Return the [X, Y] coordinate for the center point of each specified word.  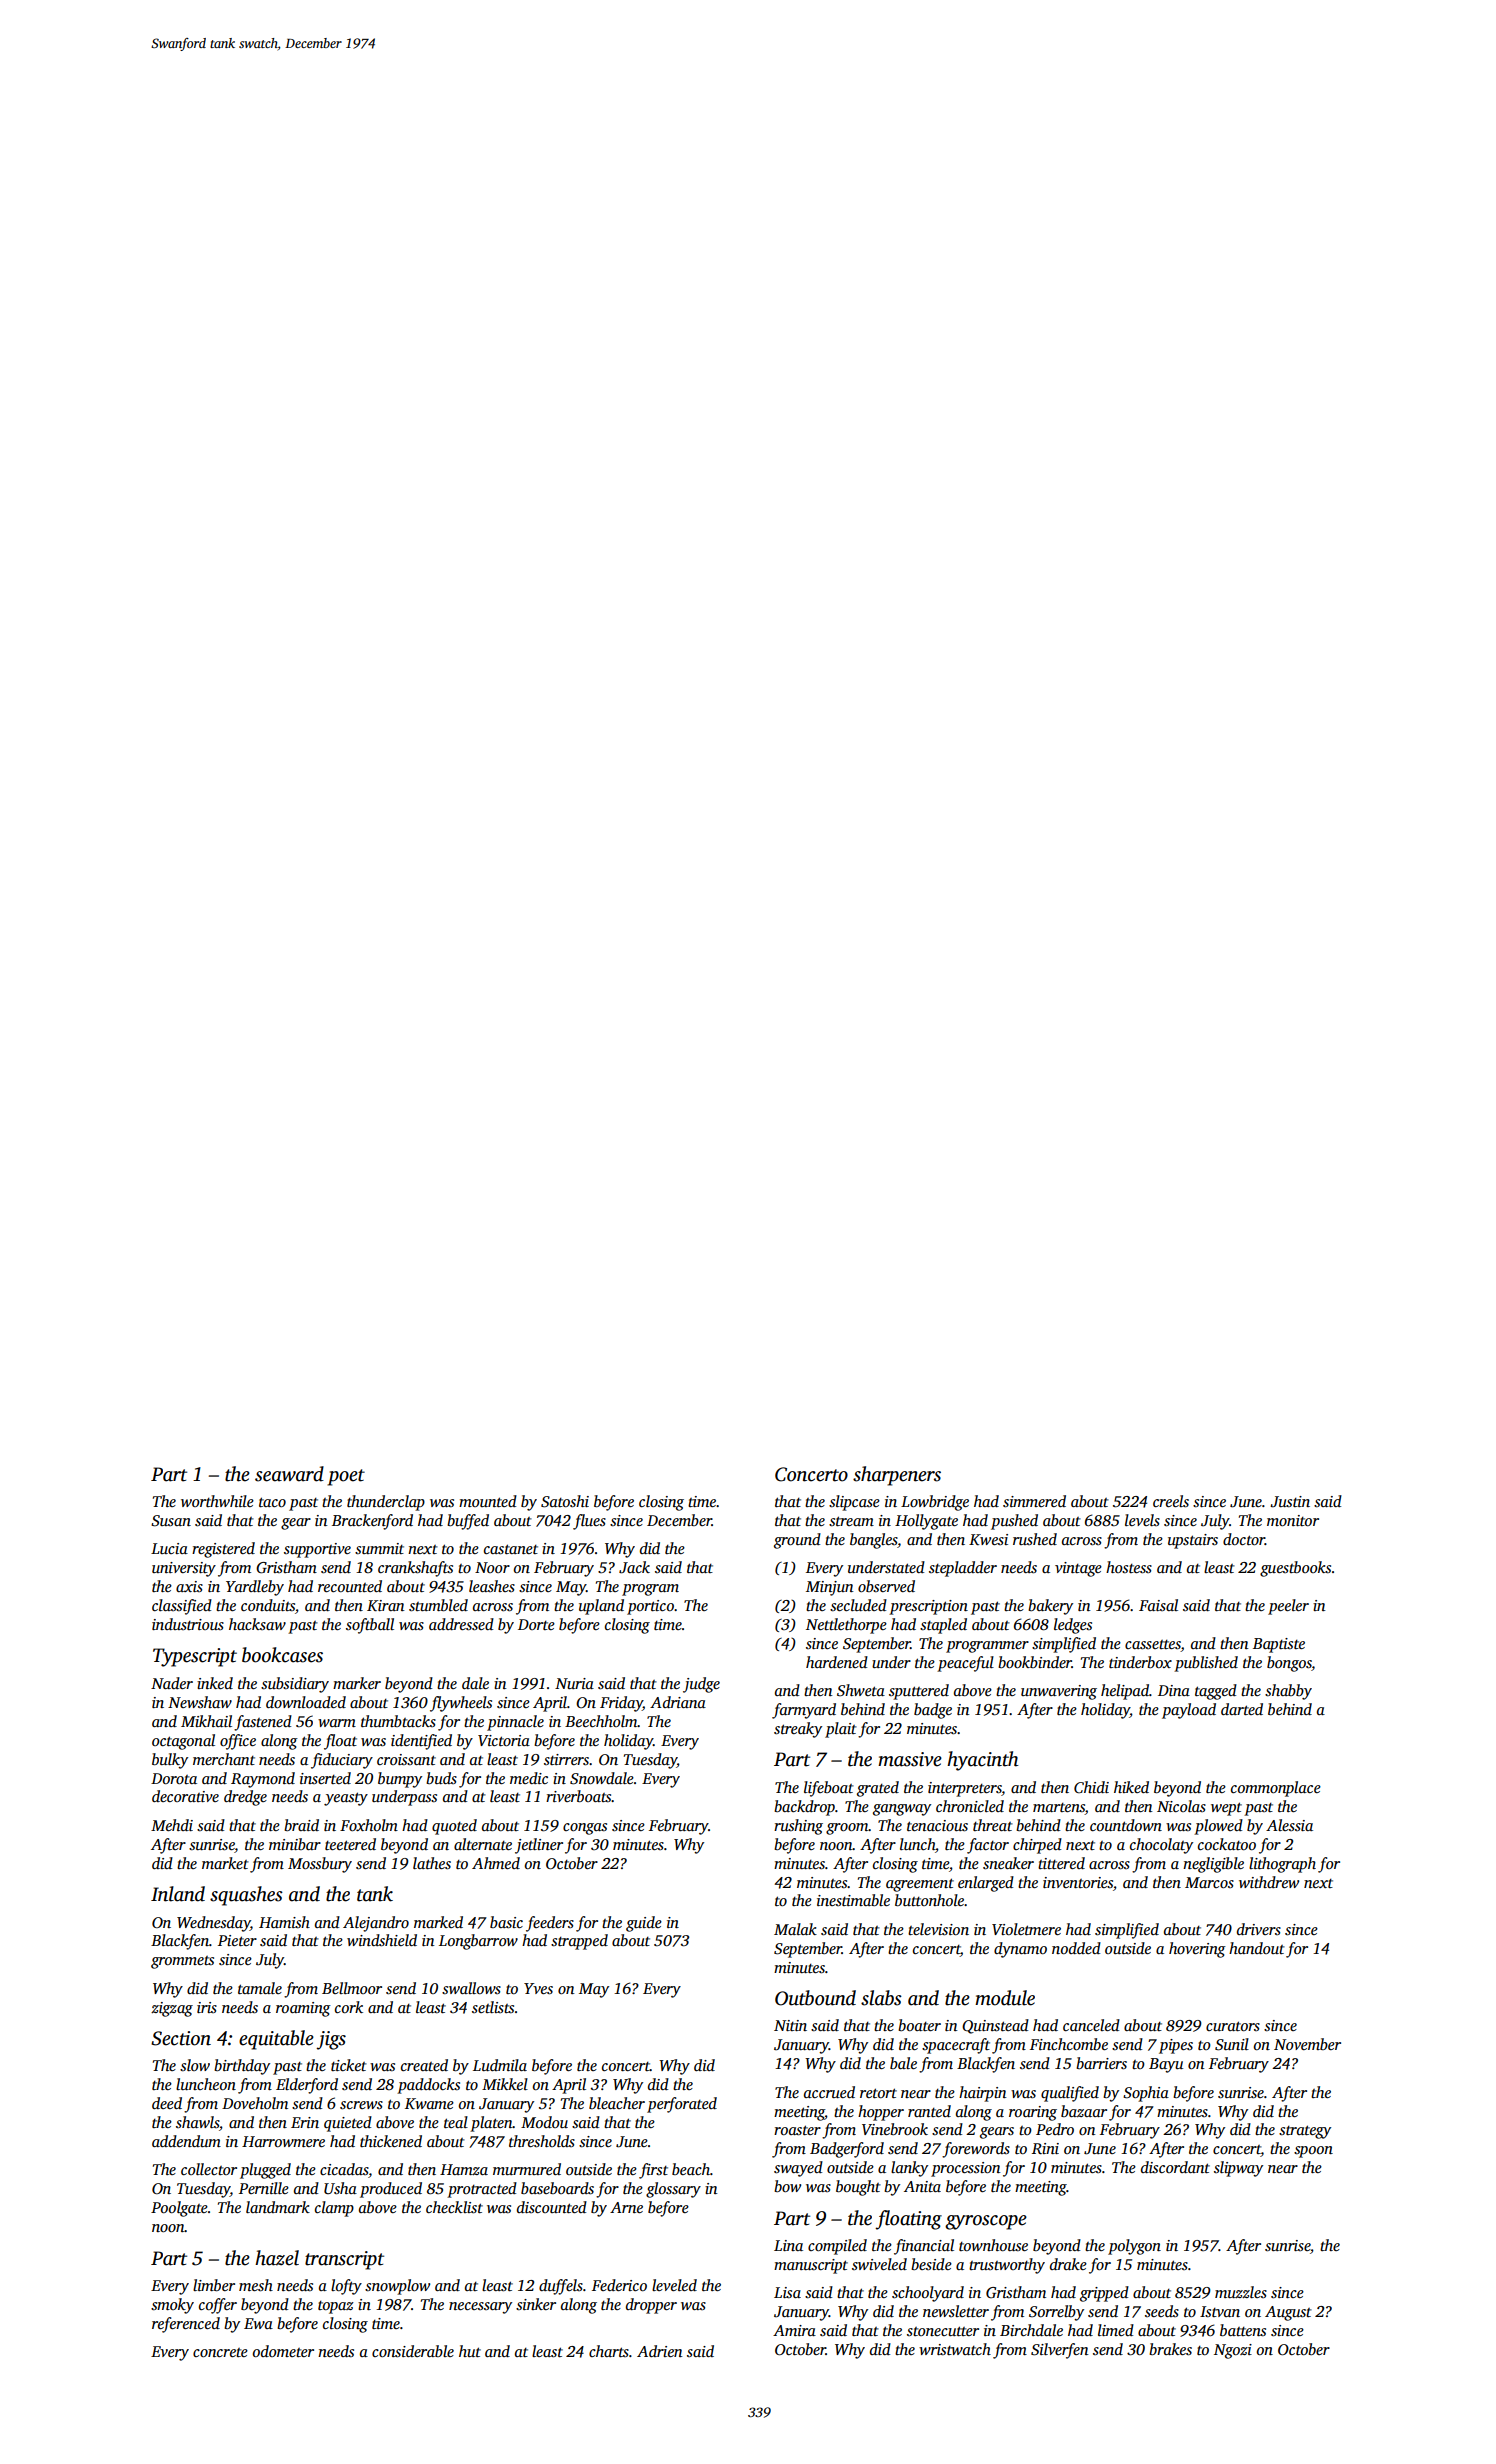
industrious [188, 1624]
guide [644, 1924]
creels [1171, 1501]
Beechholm [601, 1721]
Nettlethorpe [846, 1626]
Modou [544, 2122]
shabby [1288, 1692]
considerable [413, 2351]
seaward [289, 1474]
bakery [1050, 1607]
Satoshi [565, 1501]
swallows [471, 1988]
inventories [1078, 1882]
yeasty [346, 1799]
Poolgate [179, 2209]
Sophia [1146, 2094]
